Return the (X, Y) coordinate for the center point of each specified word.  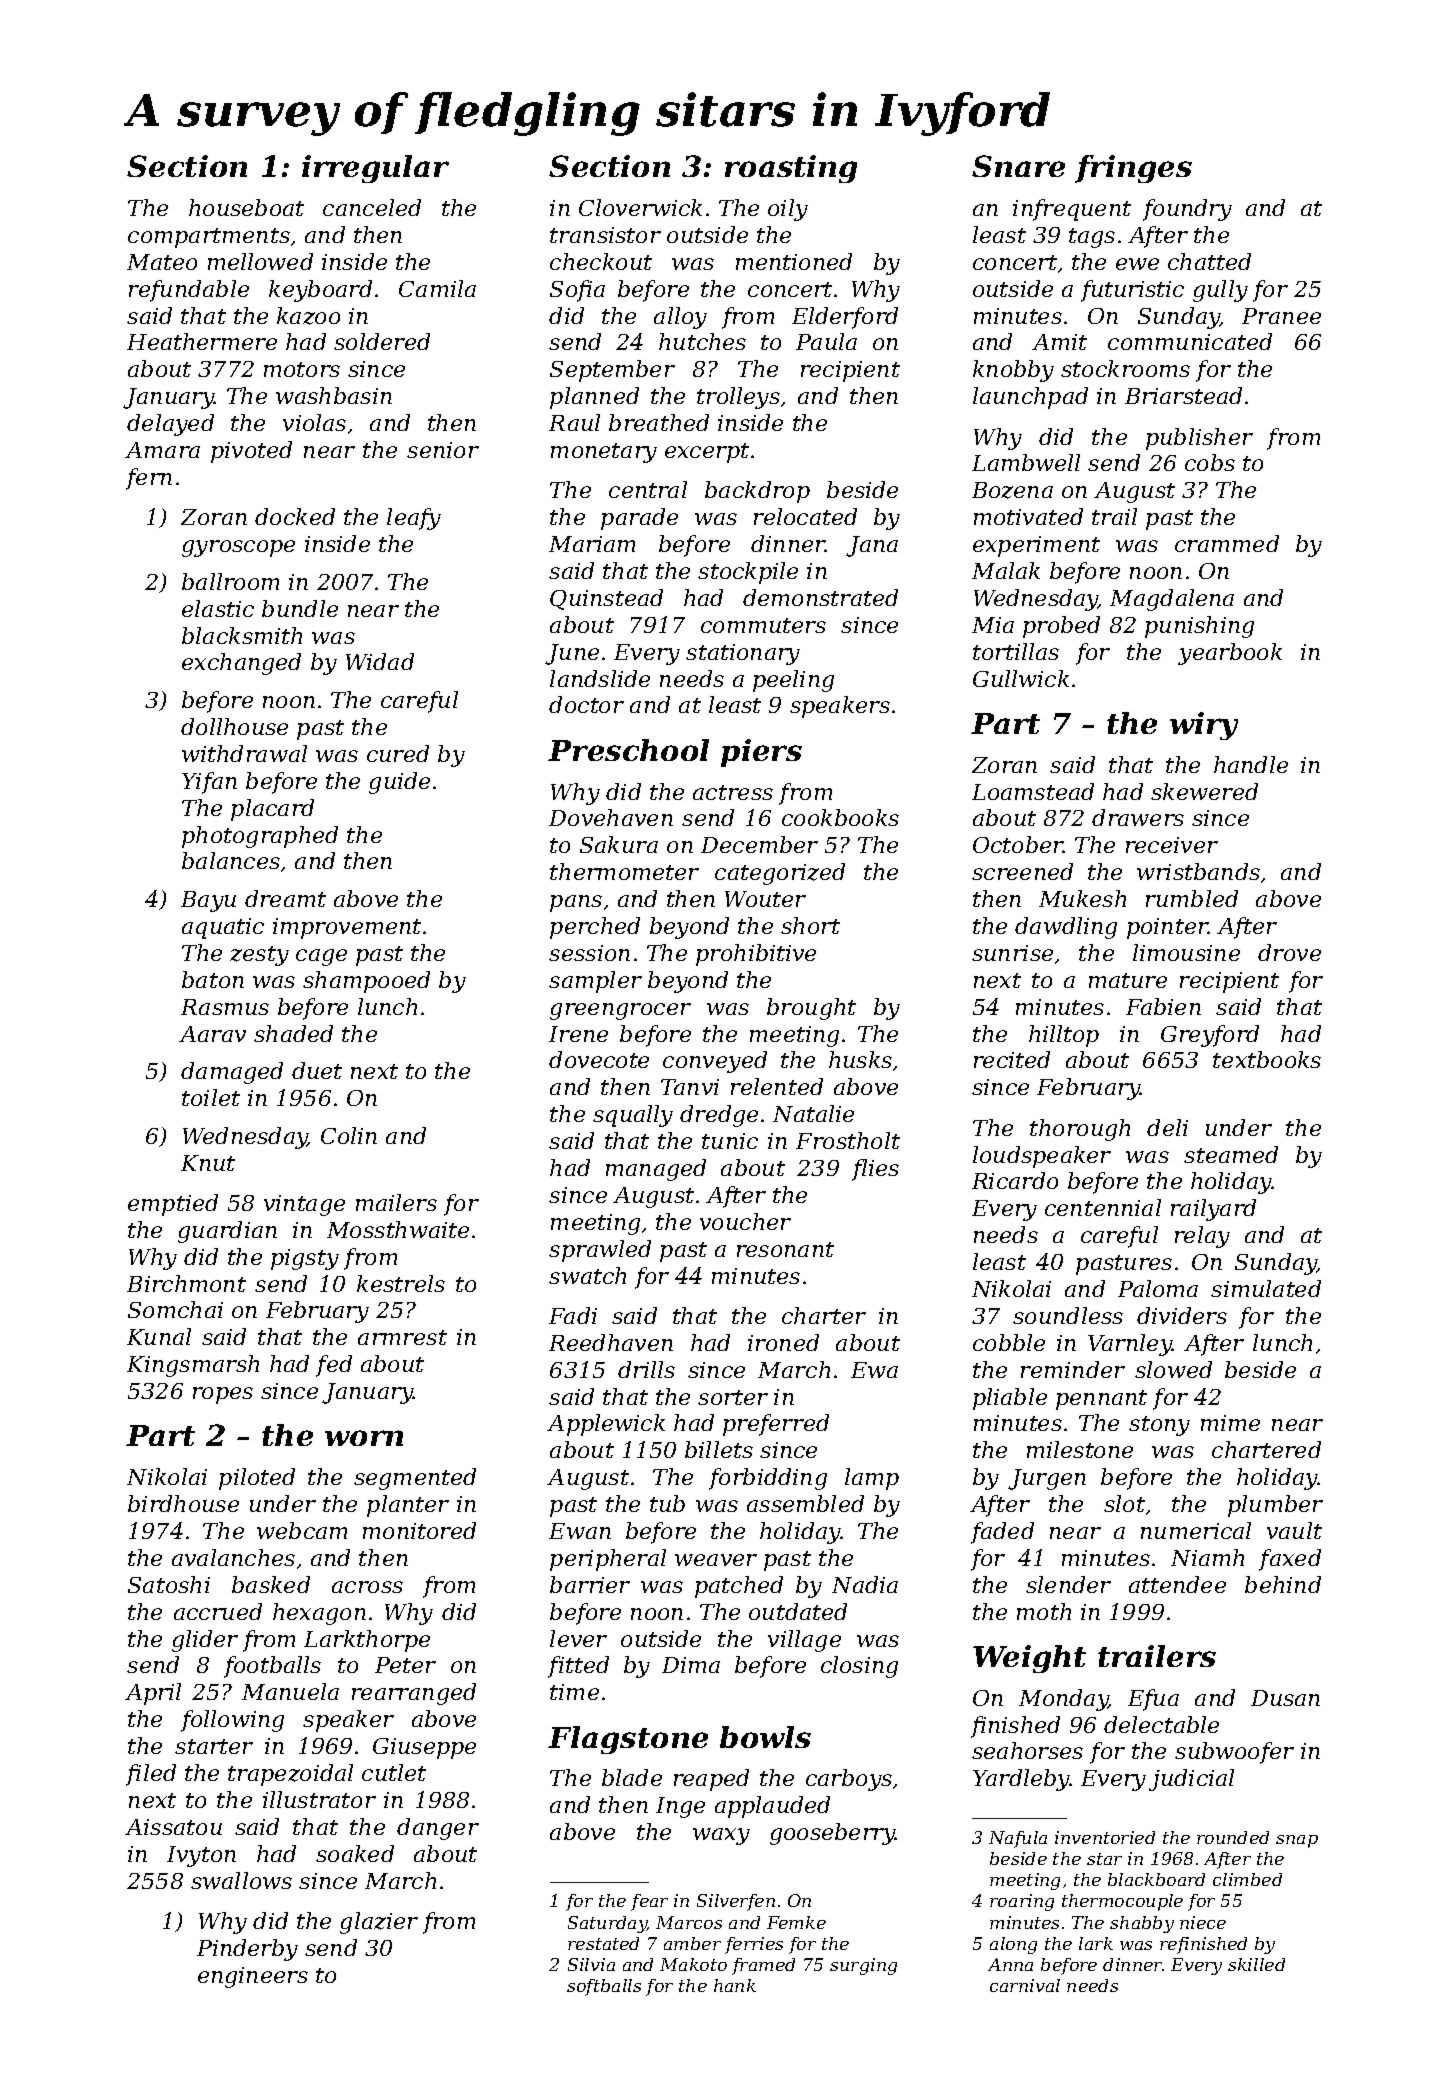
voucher (745, 1221)
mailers (396, 1202)
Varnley (1130, 1345)
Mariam (592, 544)
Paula (826, 341)
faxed (1290, 1560)
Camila (437, 288)
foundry (1187, 210)
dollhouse (234, 726)
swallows (241, 1880)
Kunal (159, 1336)
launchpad (1030, 398)
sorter (733, 1397)
